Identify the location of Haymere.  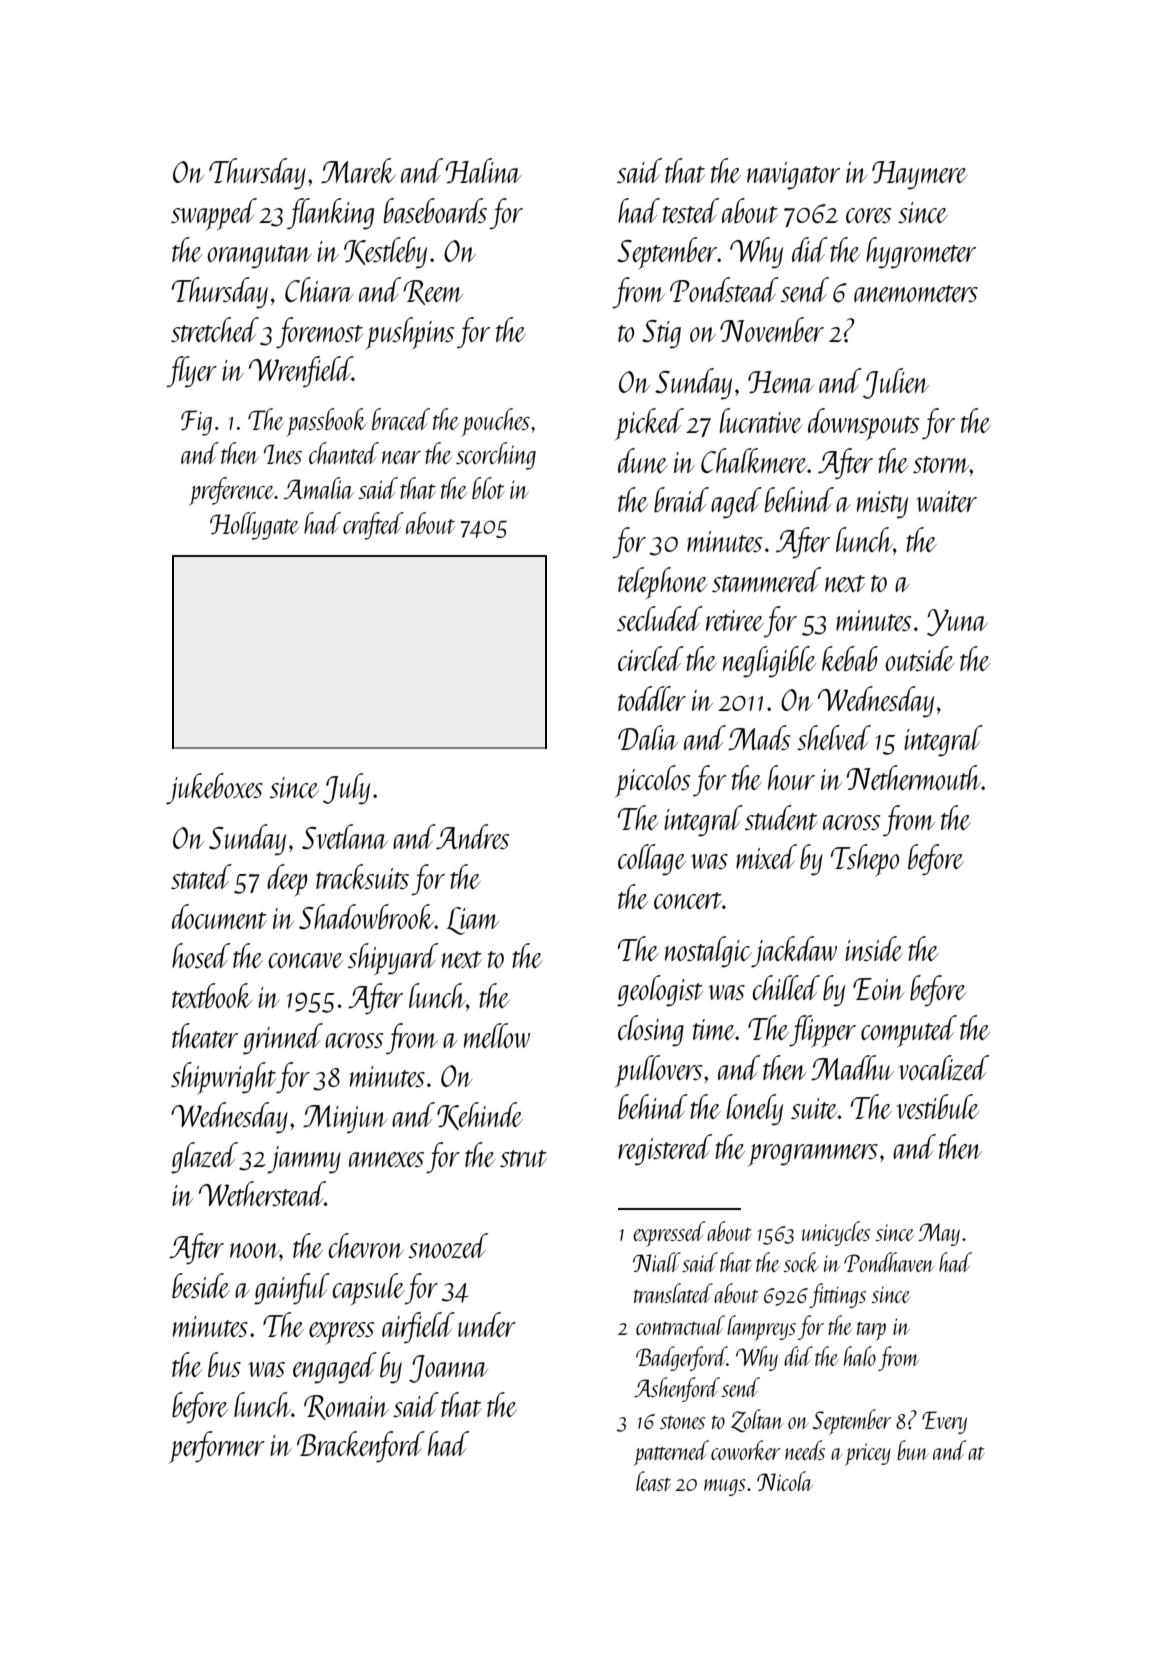
(919, 175).
